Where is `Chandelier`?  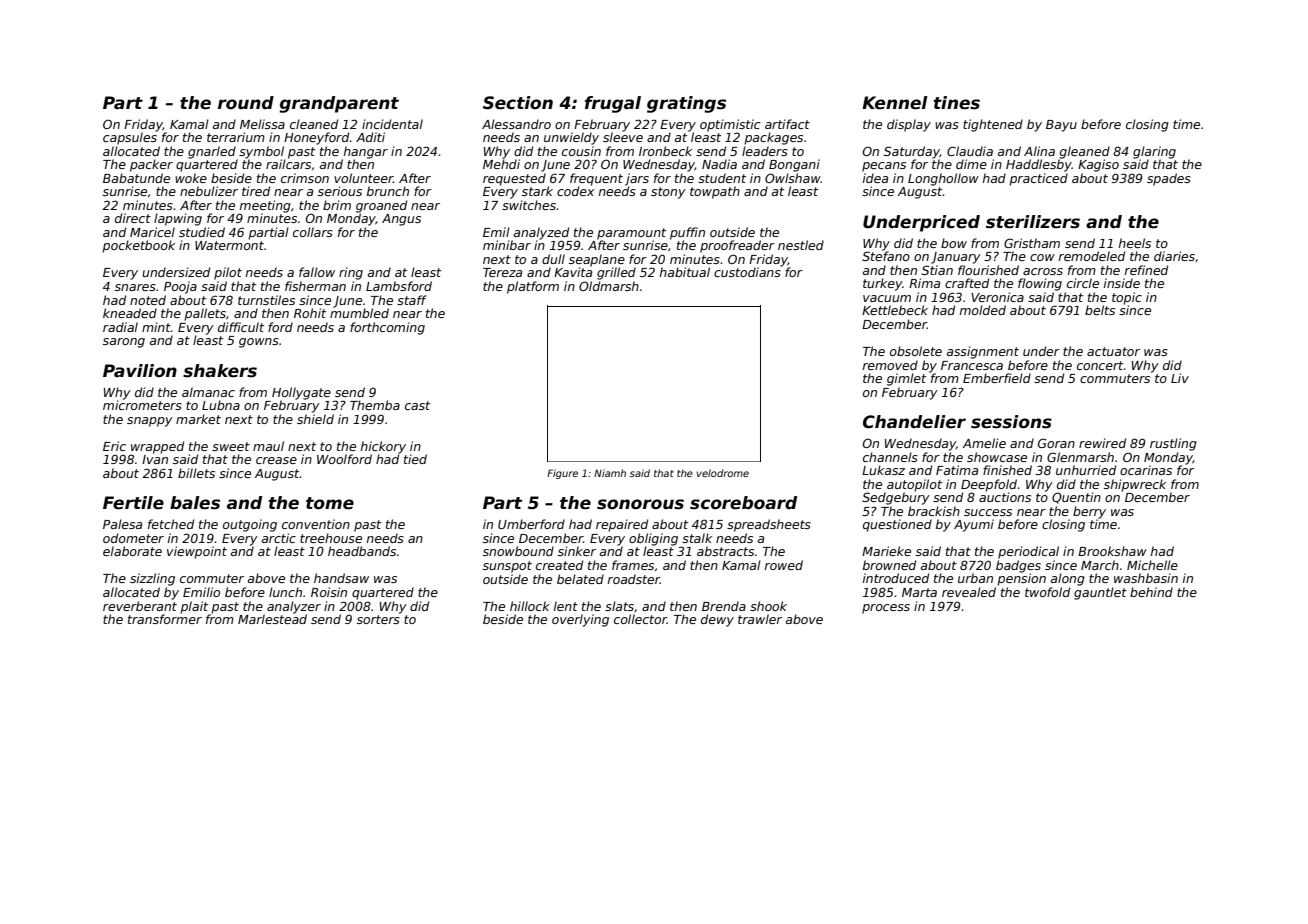
Chandelier is located at coordinates (914, 422).
